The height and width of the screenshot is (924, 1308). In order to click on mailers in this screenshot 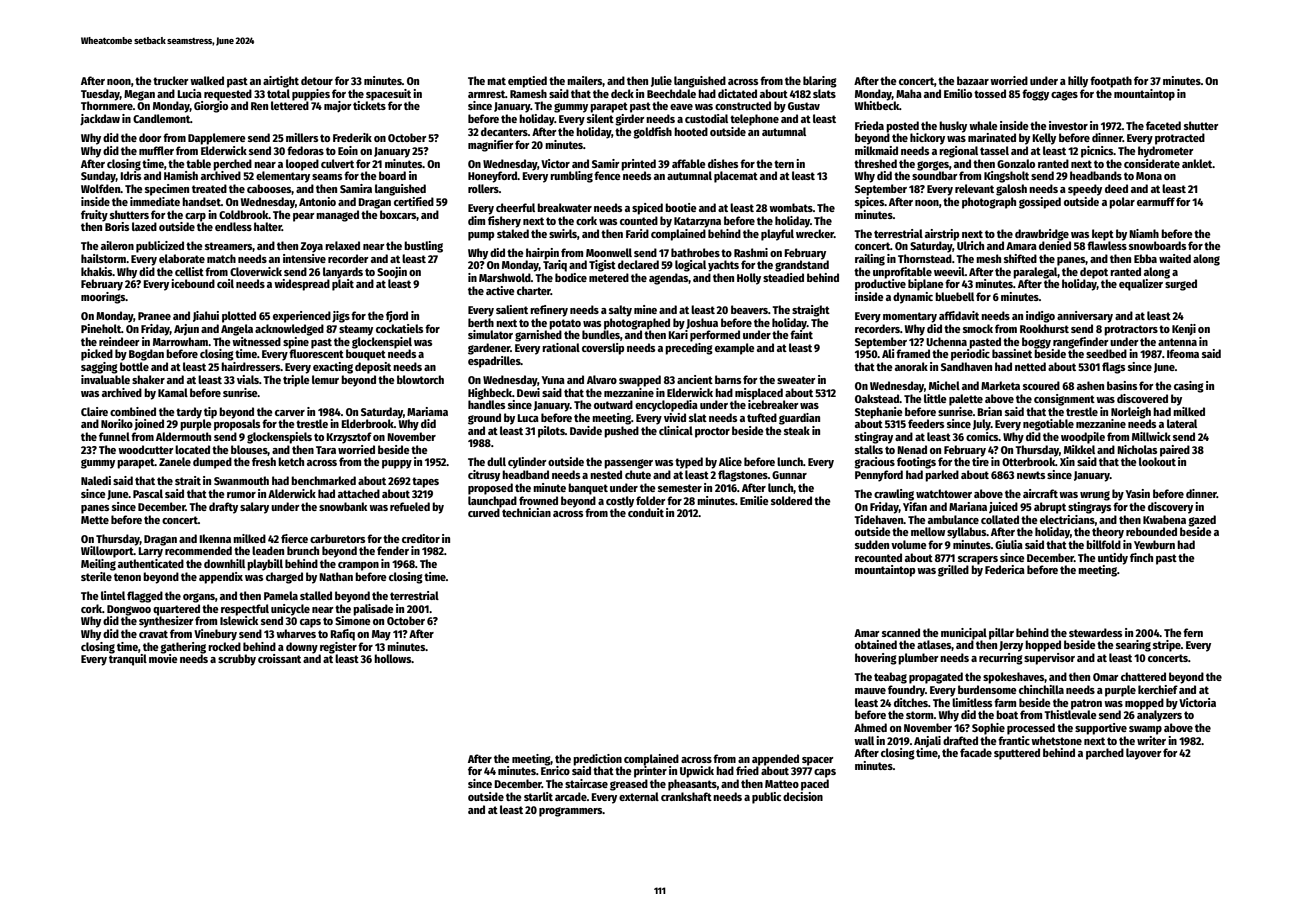, I will do `click(585, 81)`.
